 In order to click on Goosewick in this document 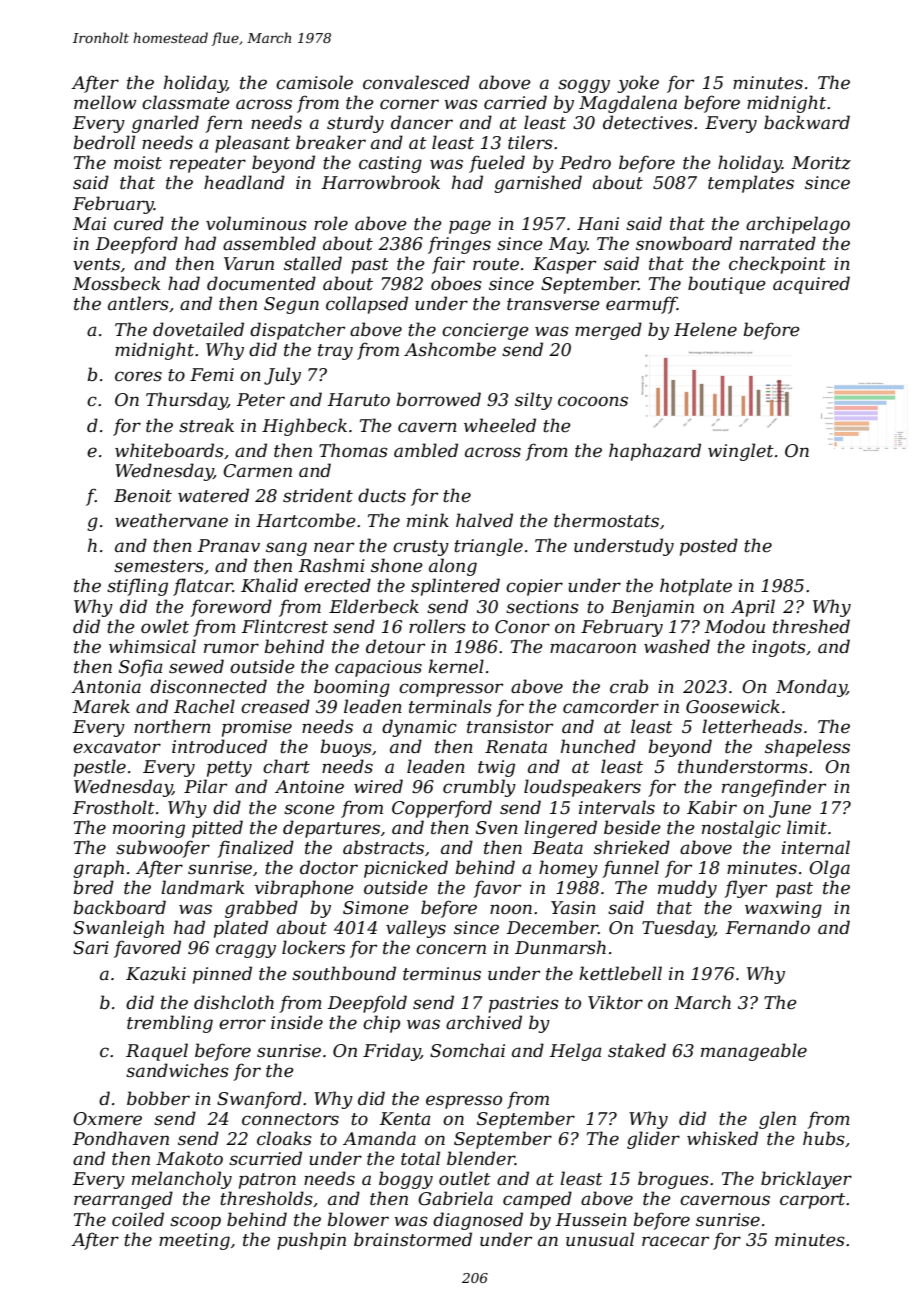, I will do `click(733, 706)`.
